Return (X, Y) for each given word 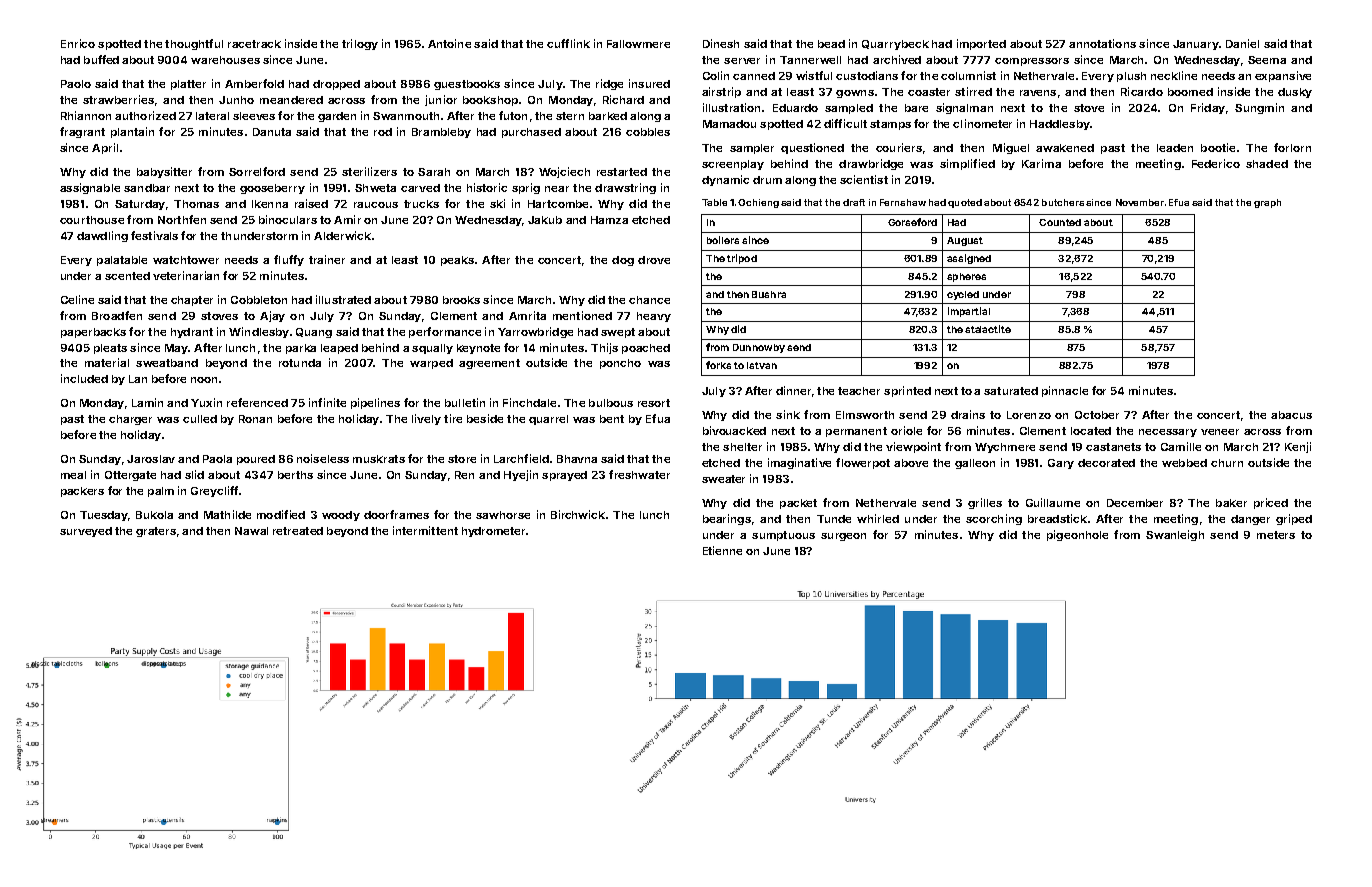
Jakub (545, 220)
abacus (1291, 415)
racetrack (254, 44)
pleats (110, 349)
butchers (1063, 202)
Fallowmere (638, 44)
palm (161, 492)
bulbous (611, 403)
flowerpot (863, 463)
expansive (1283, 76)
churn (1227, 463)
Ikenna (270, 204)
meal (73, 475)
